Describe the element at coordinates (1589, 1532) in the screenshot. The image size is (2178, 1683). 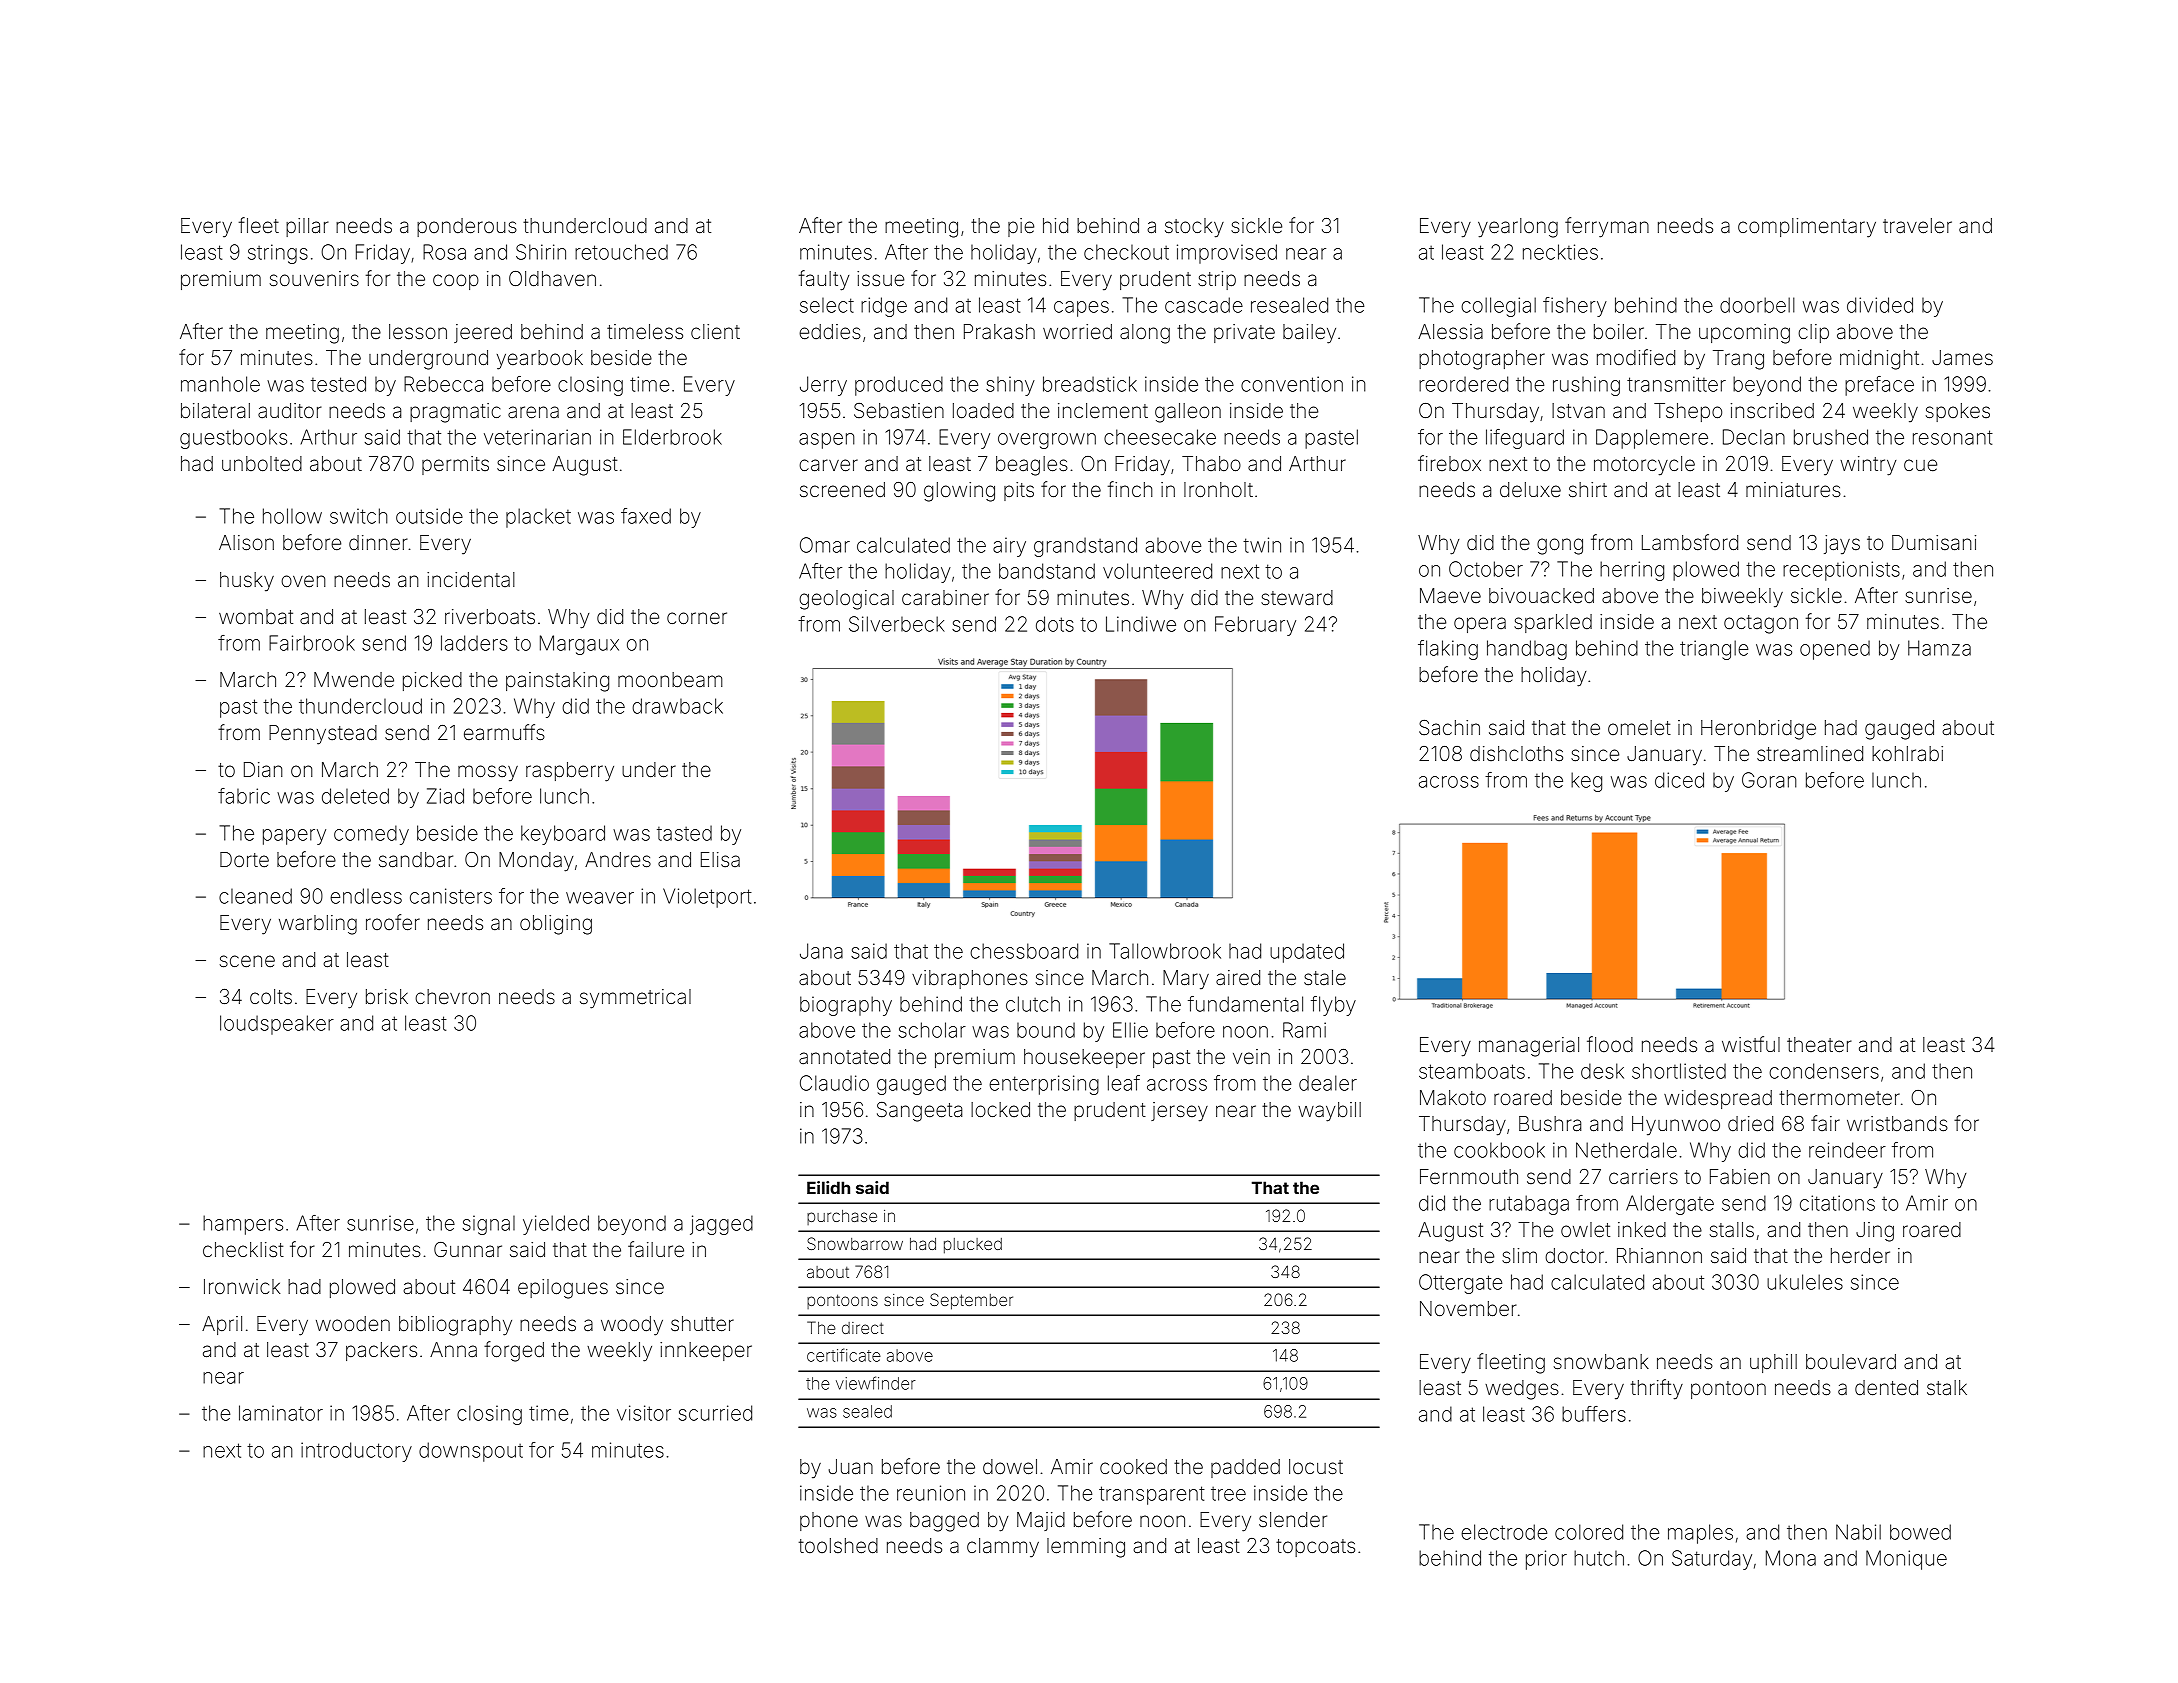
I see `colored` at that location.
